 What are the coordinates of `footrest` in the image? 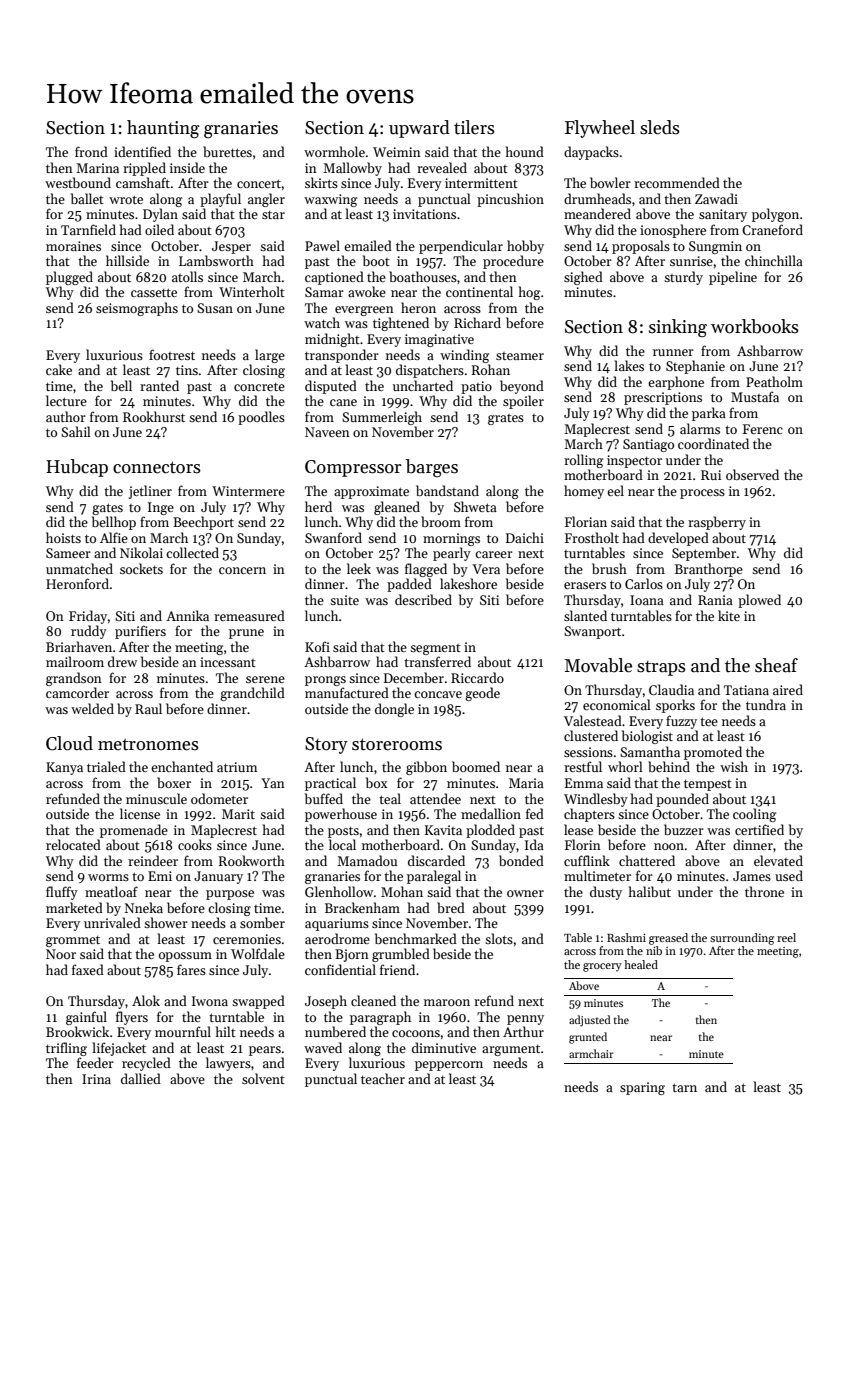 It's located at (172, 354).
